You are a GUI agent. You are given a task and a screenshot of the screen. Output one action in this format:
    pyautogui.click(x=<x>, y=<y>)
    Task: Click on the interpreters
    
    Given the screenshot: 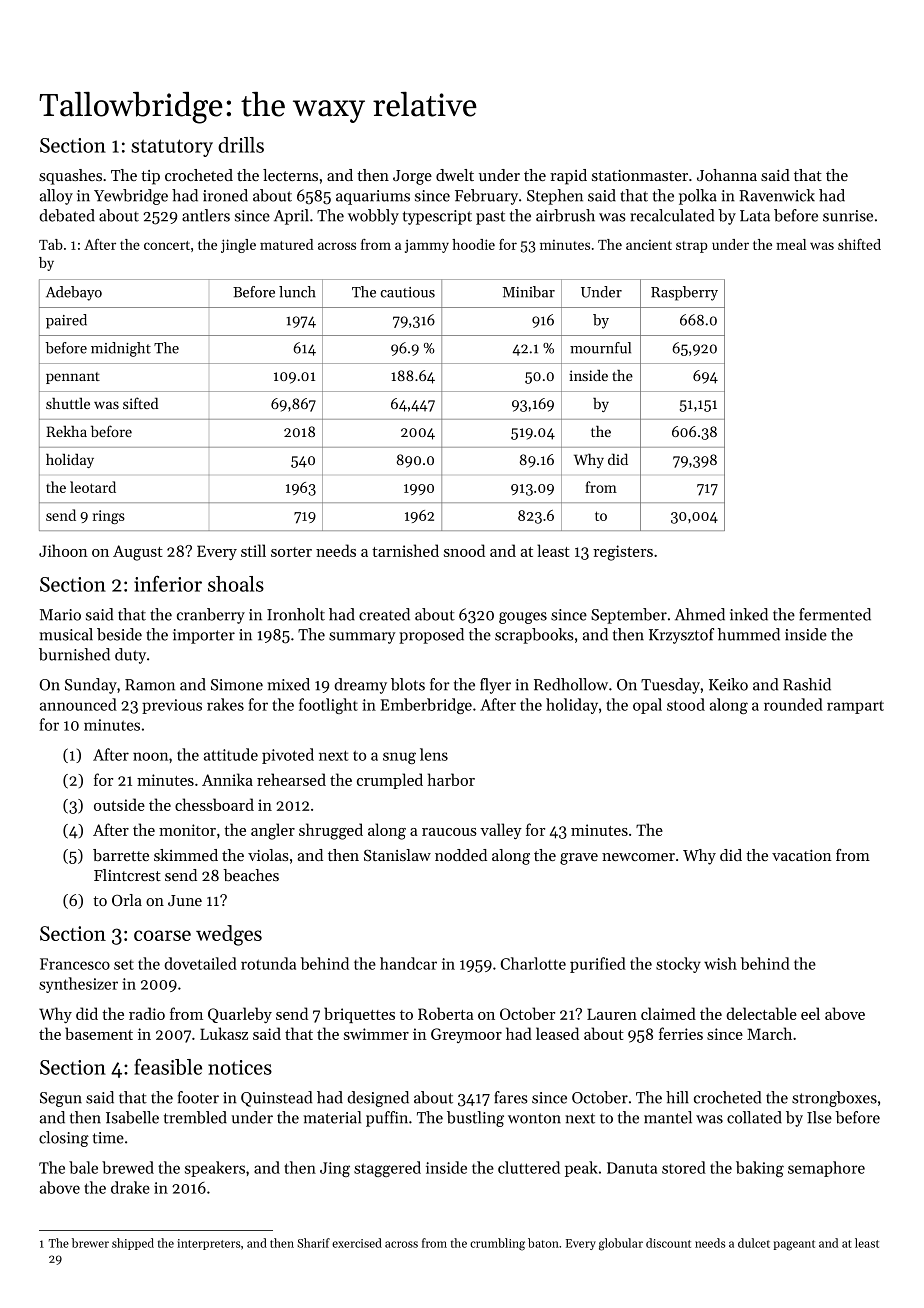 What is the action you would take?
    pyautogui.click(x=208, y=1244)
